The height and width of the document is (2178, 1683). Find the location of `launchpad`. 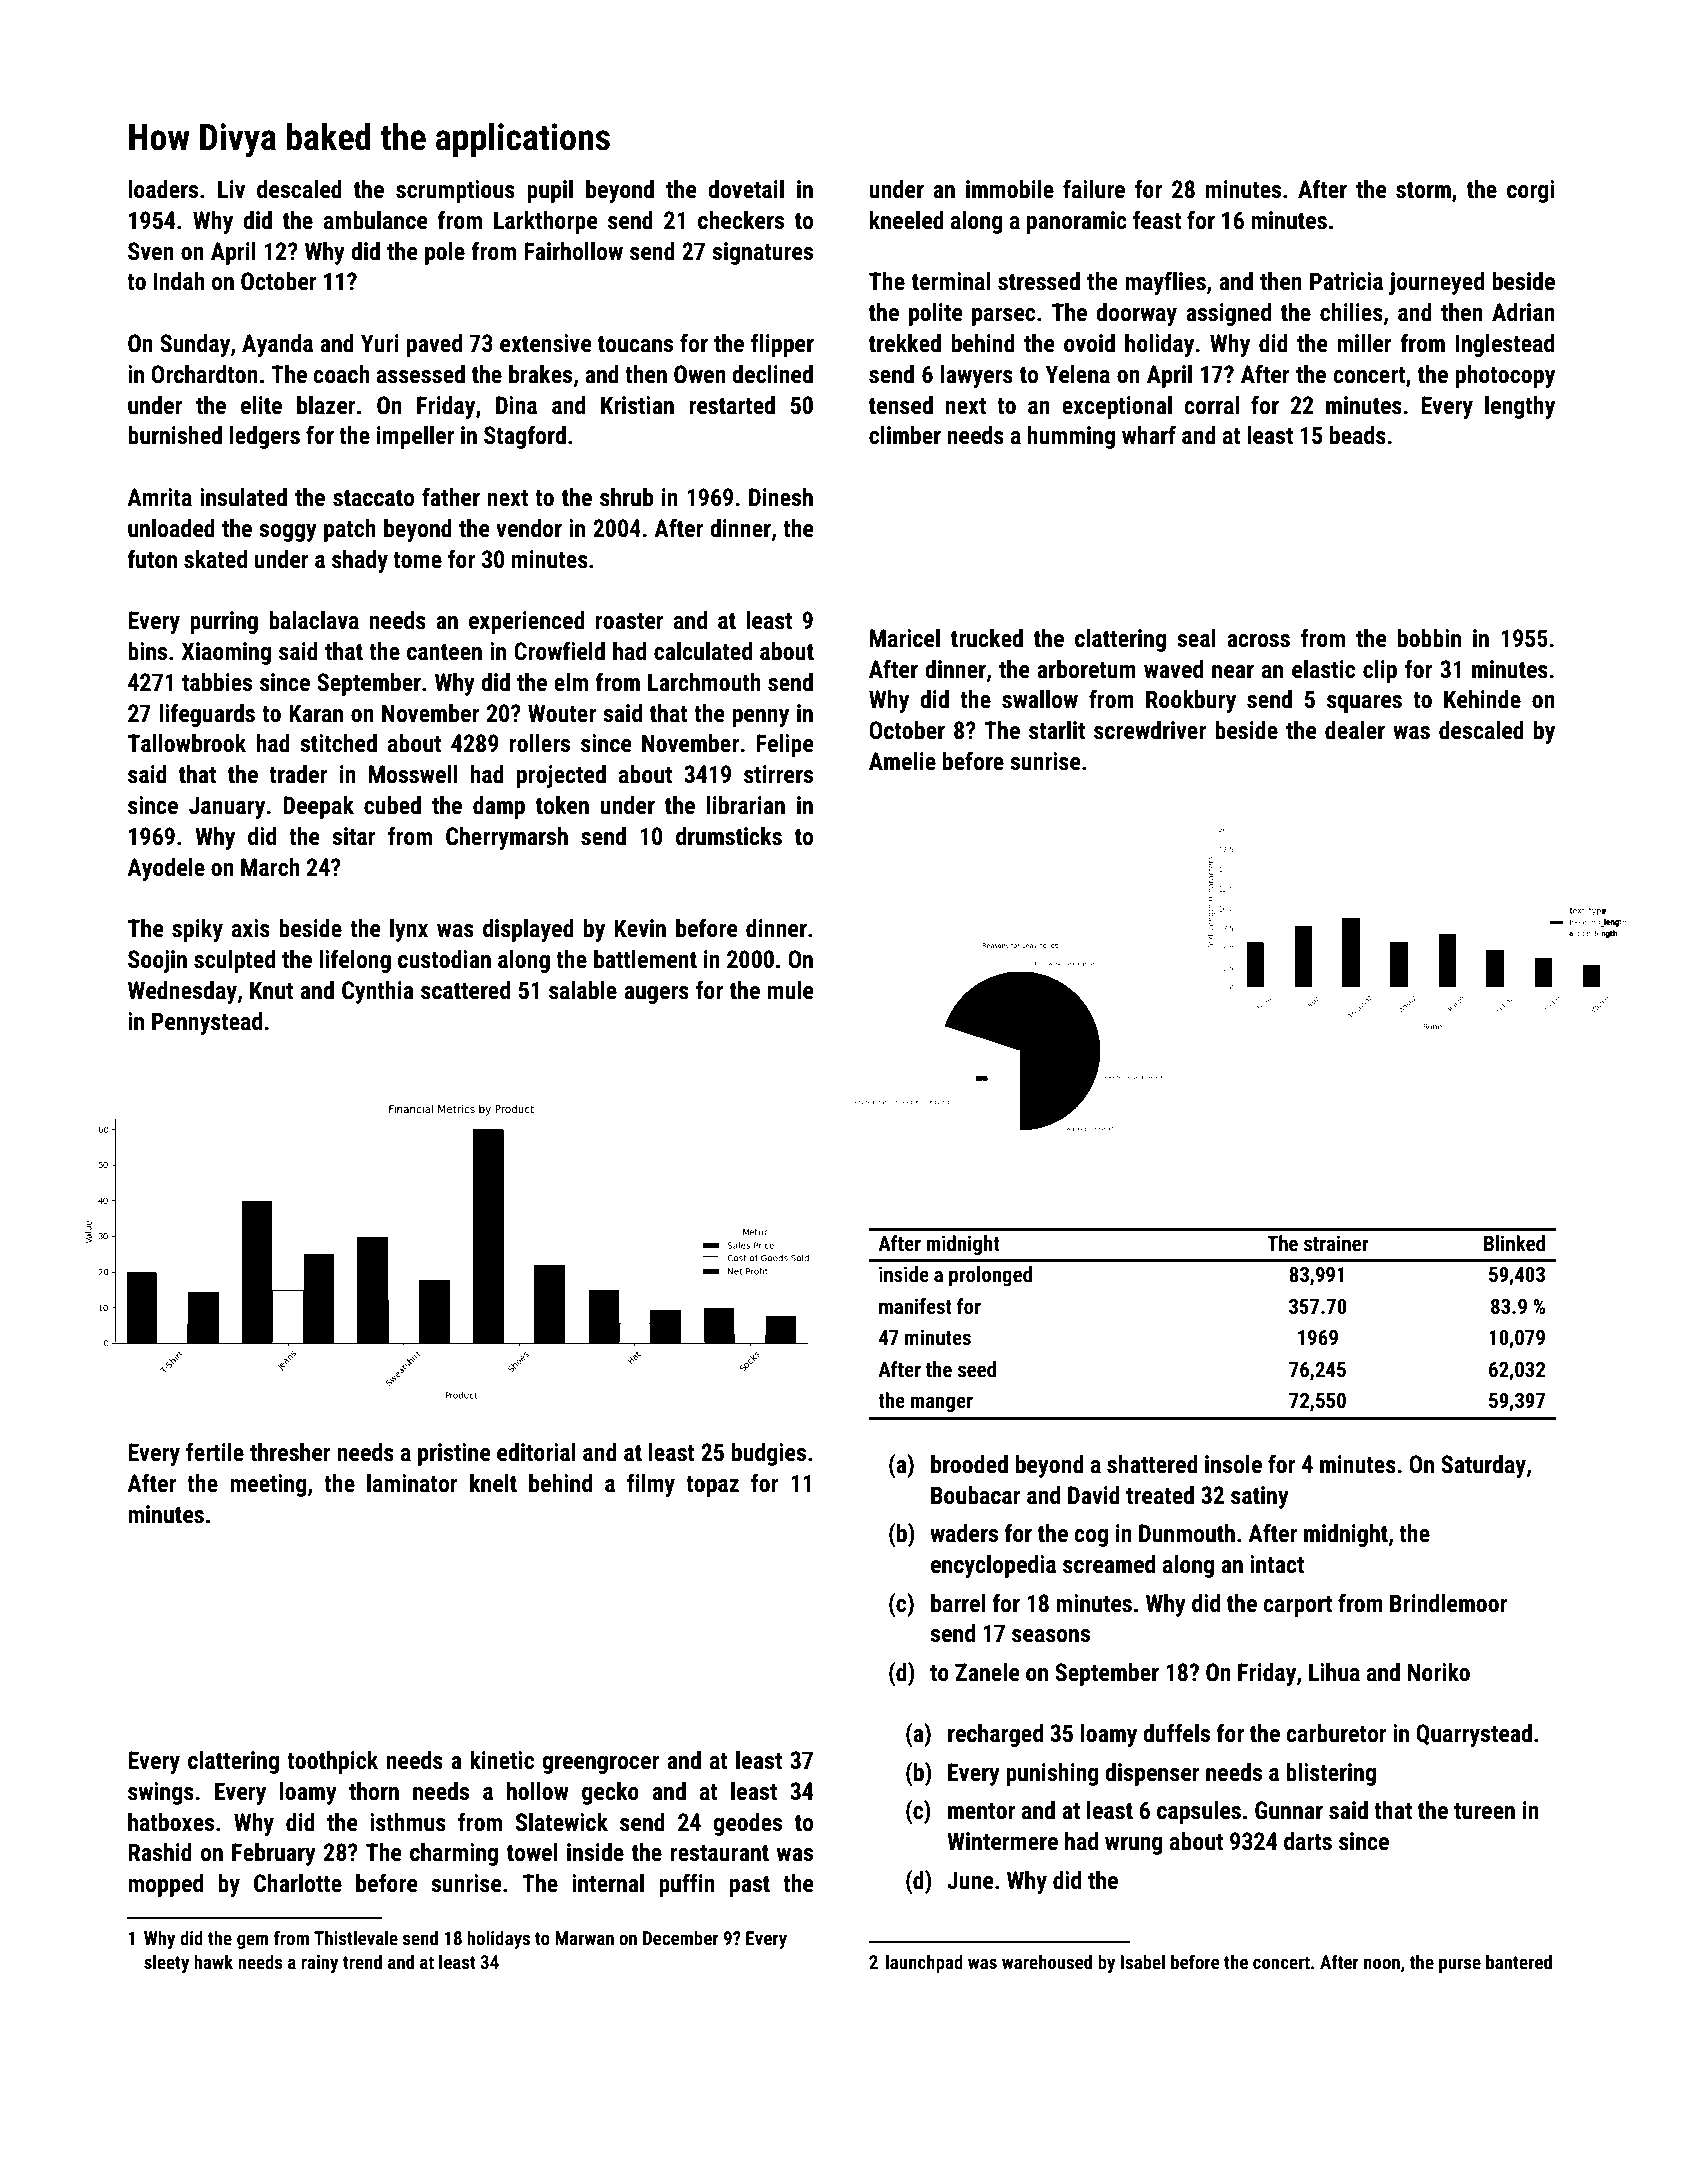

launchpad is located at coordinates (924, 1963).
